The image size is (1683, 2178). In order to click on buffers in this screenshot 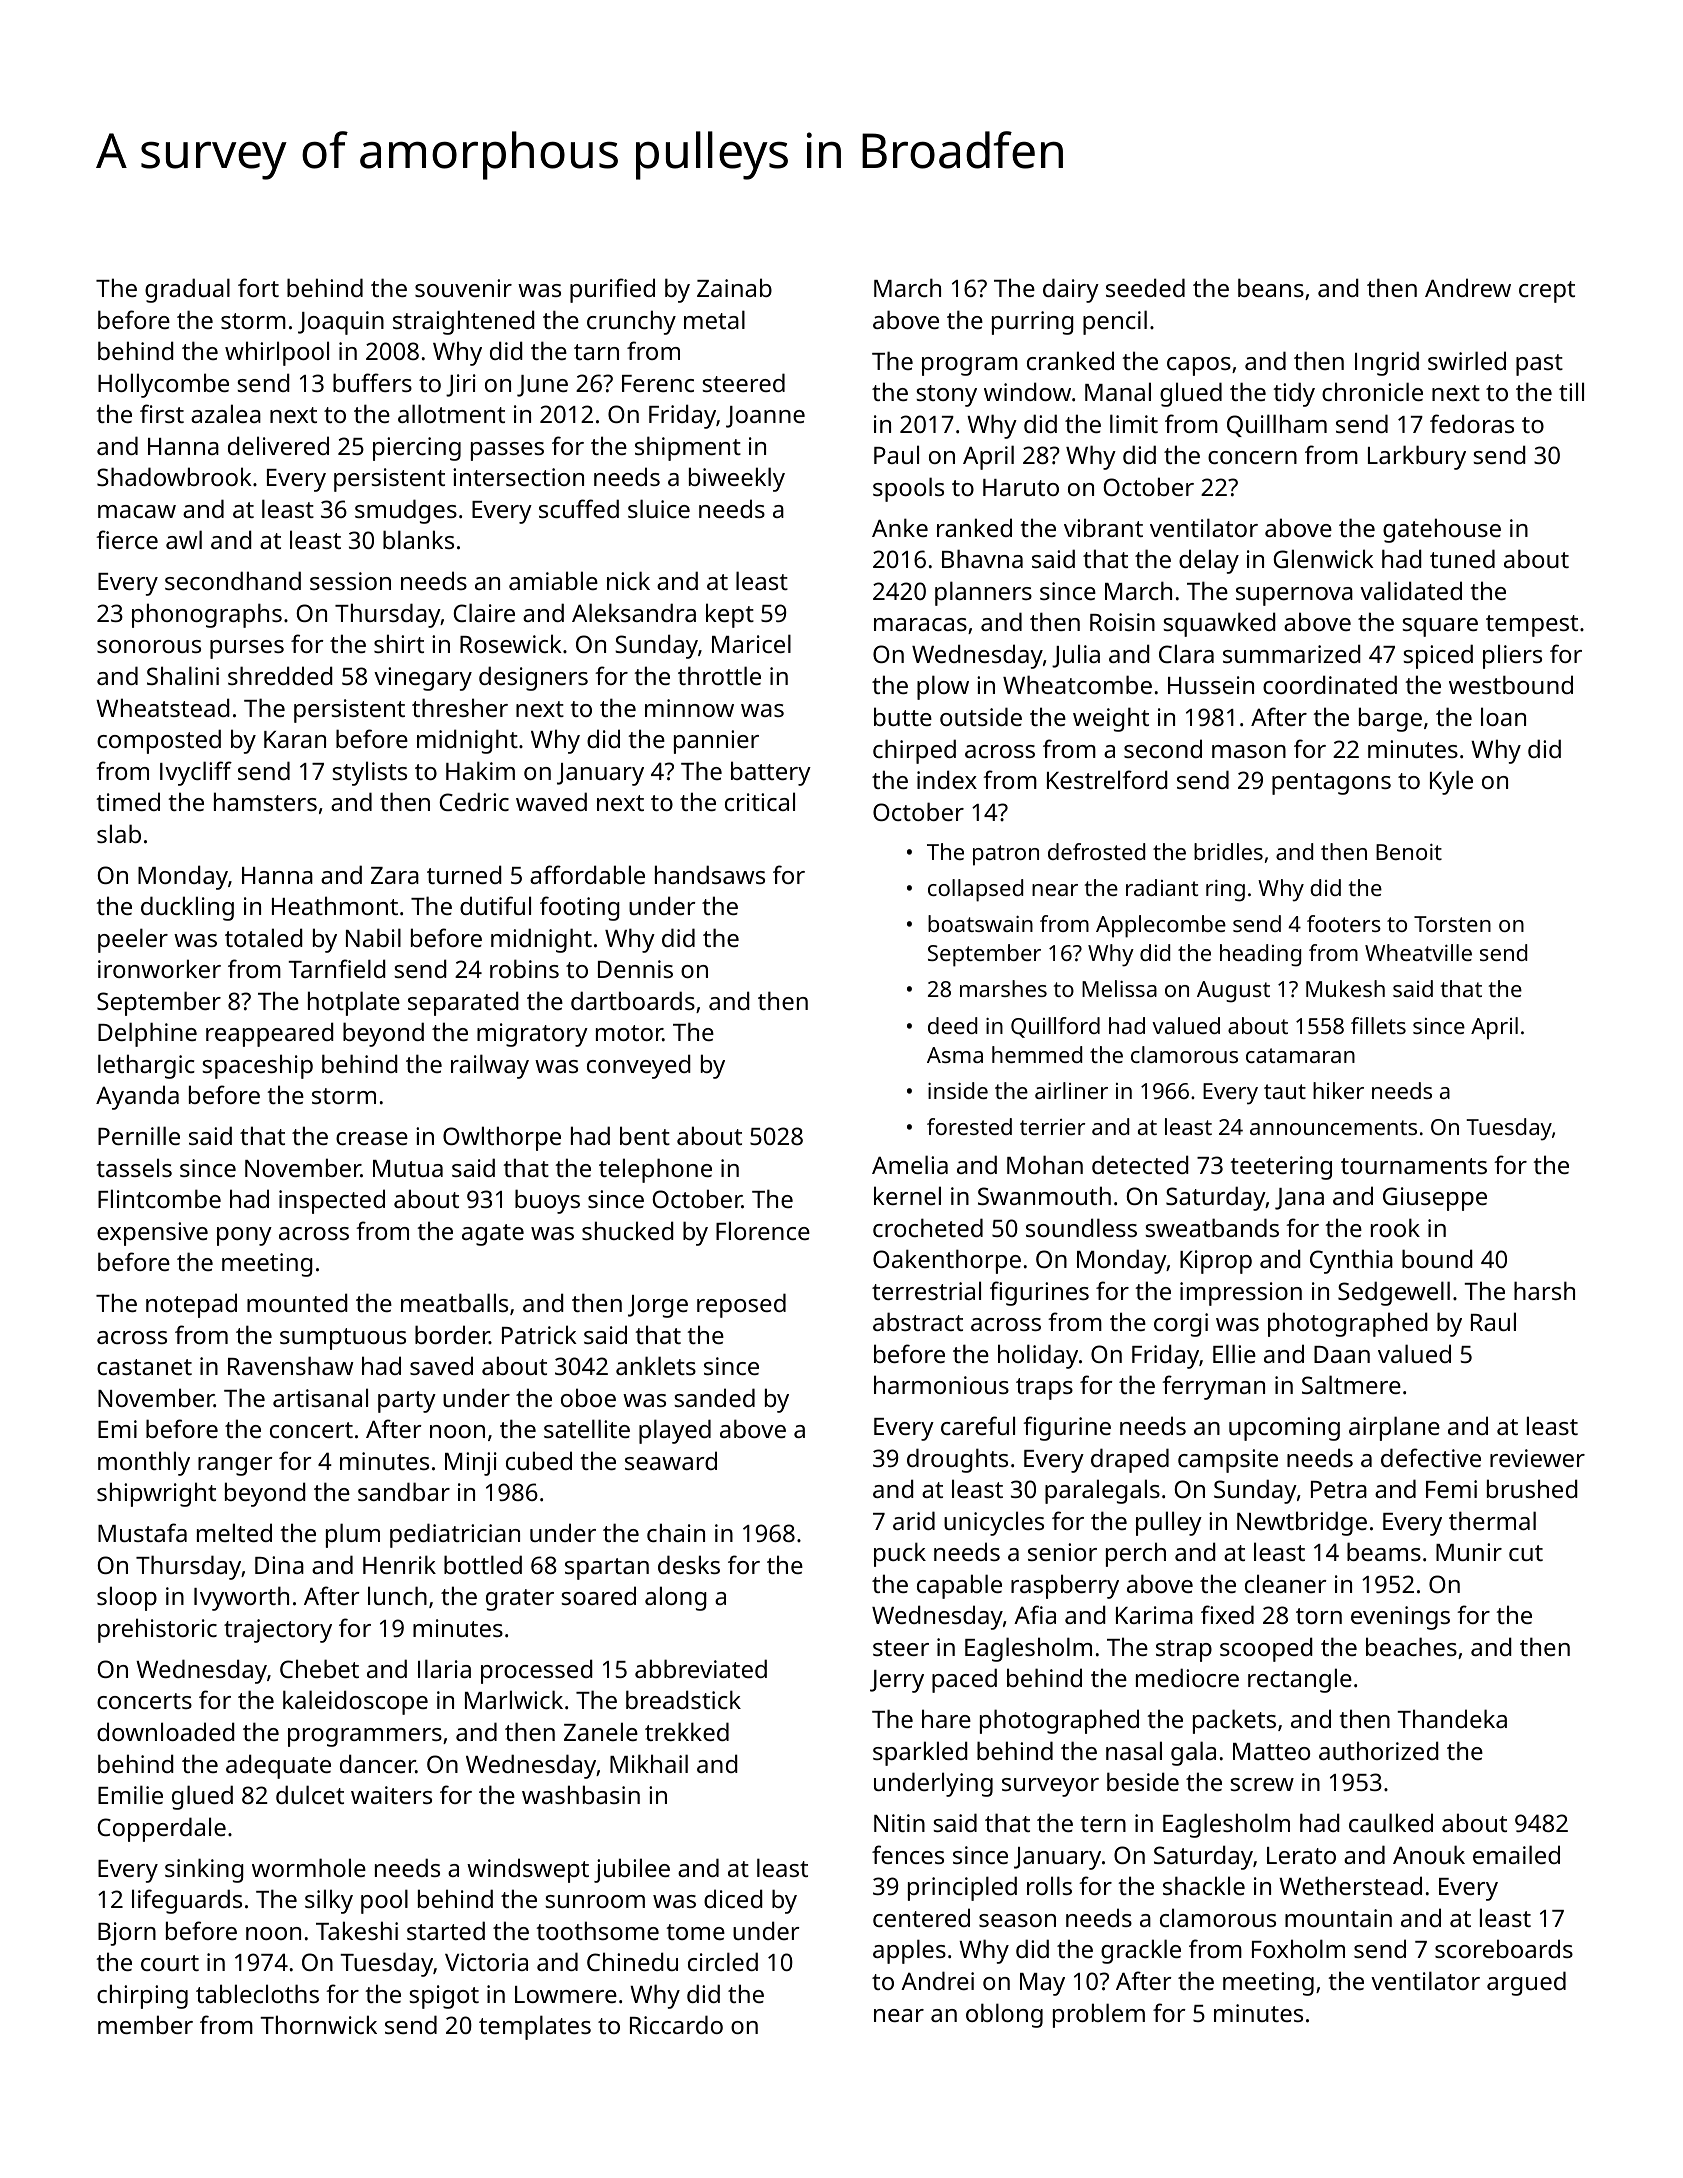, I will do `click(372, 382)`.
